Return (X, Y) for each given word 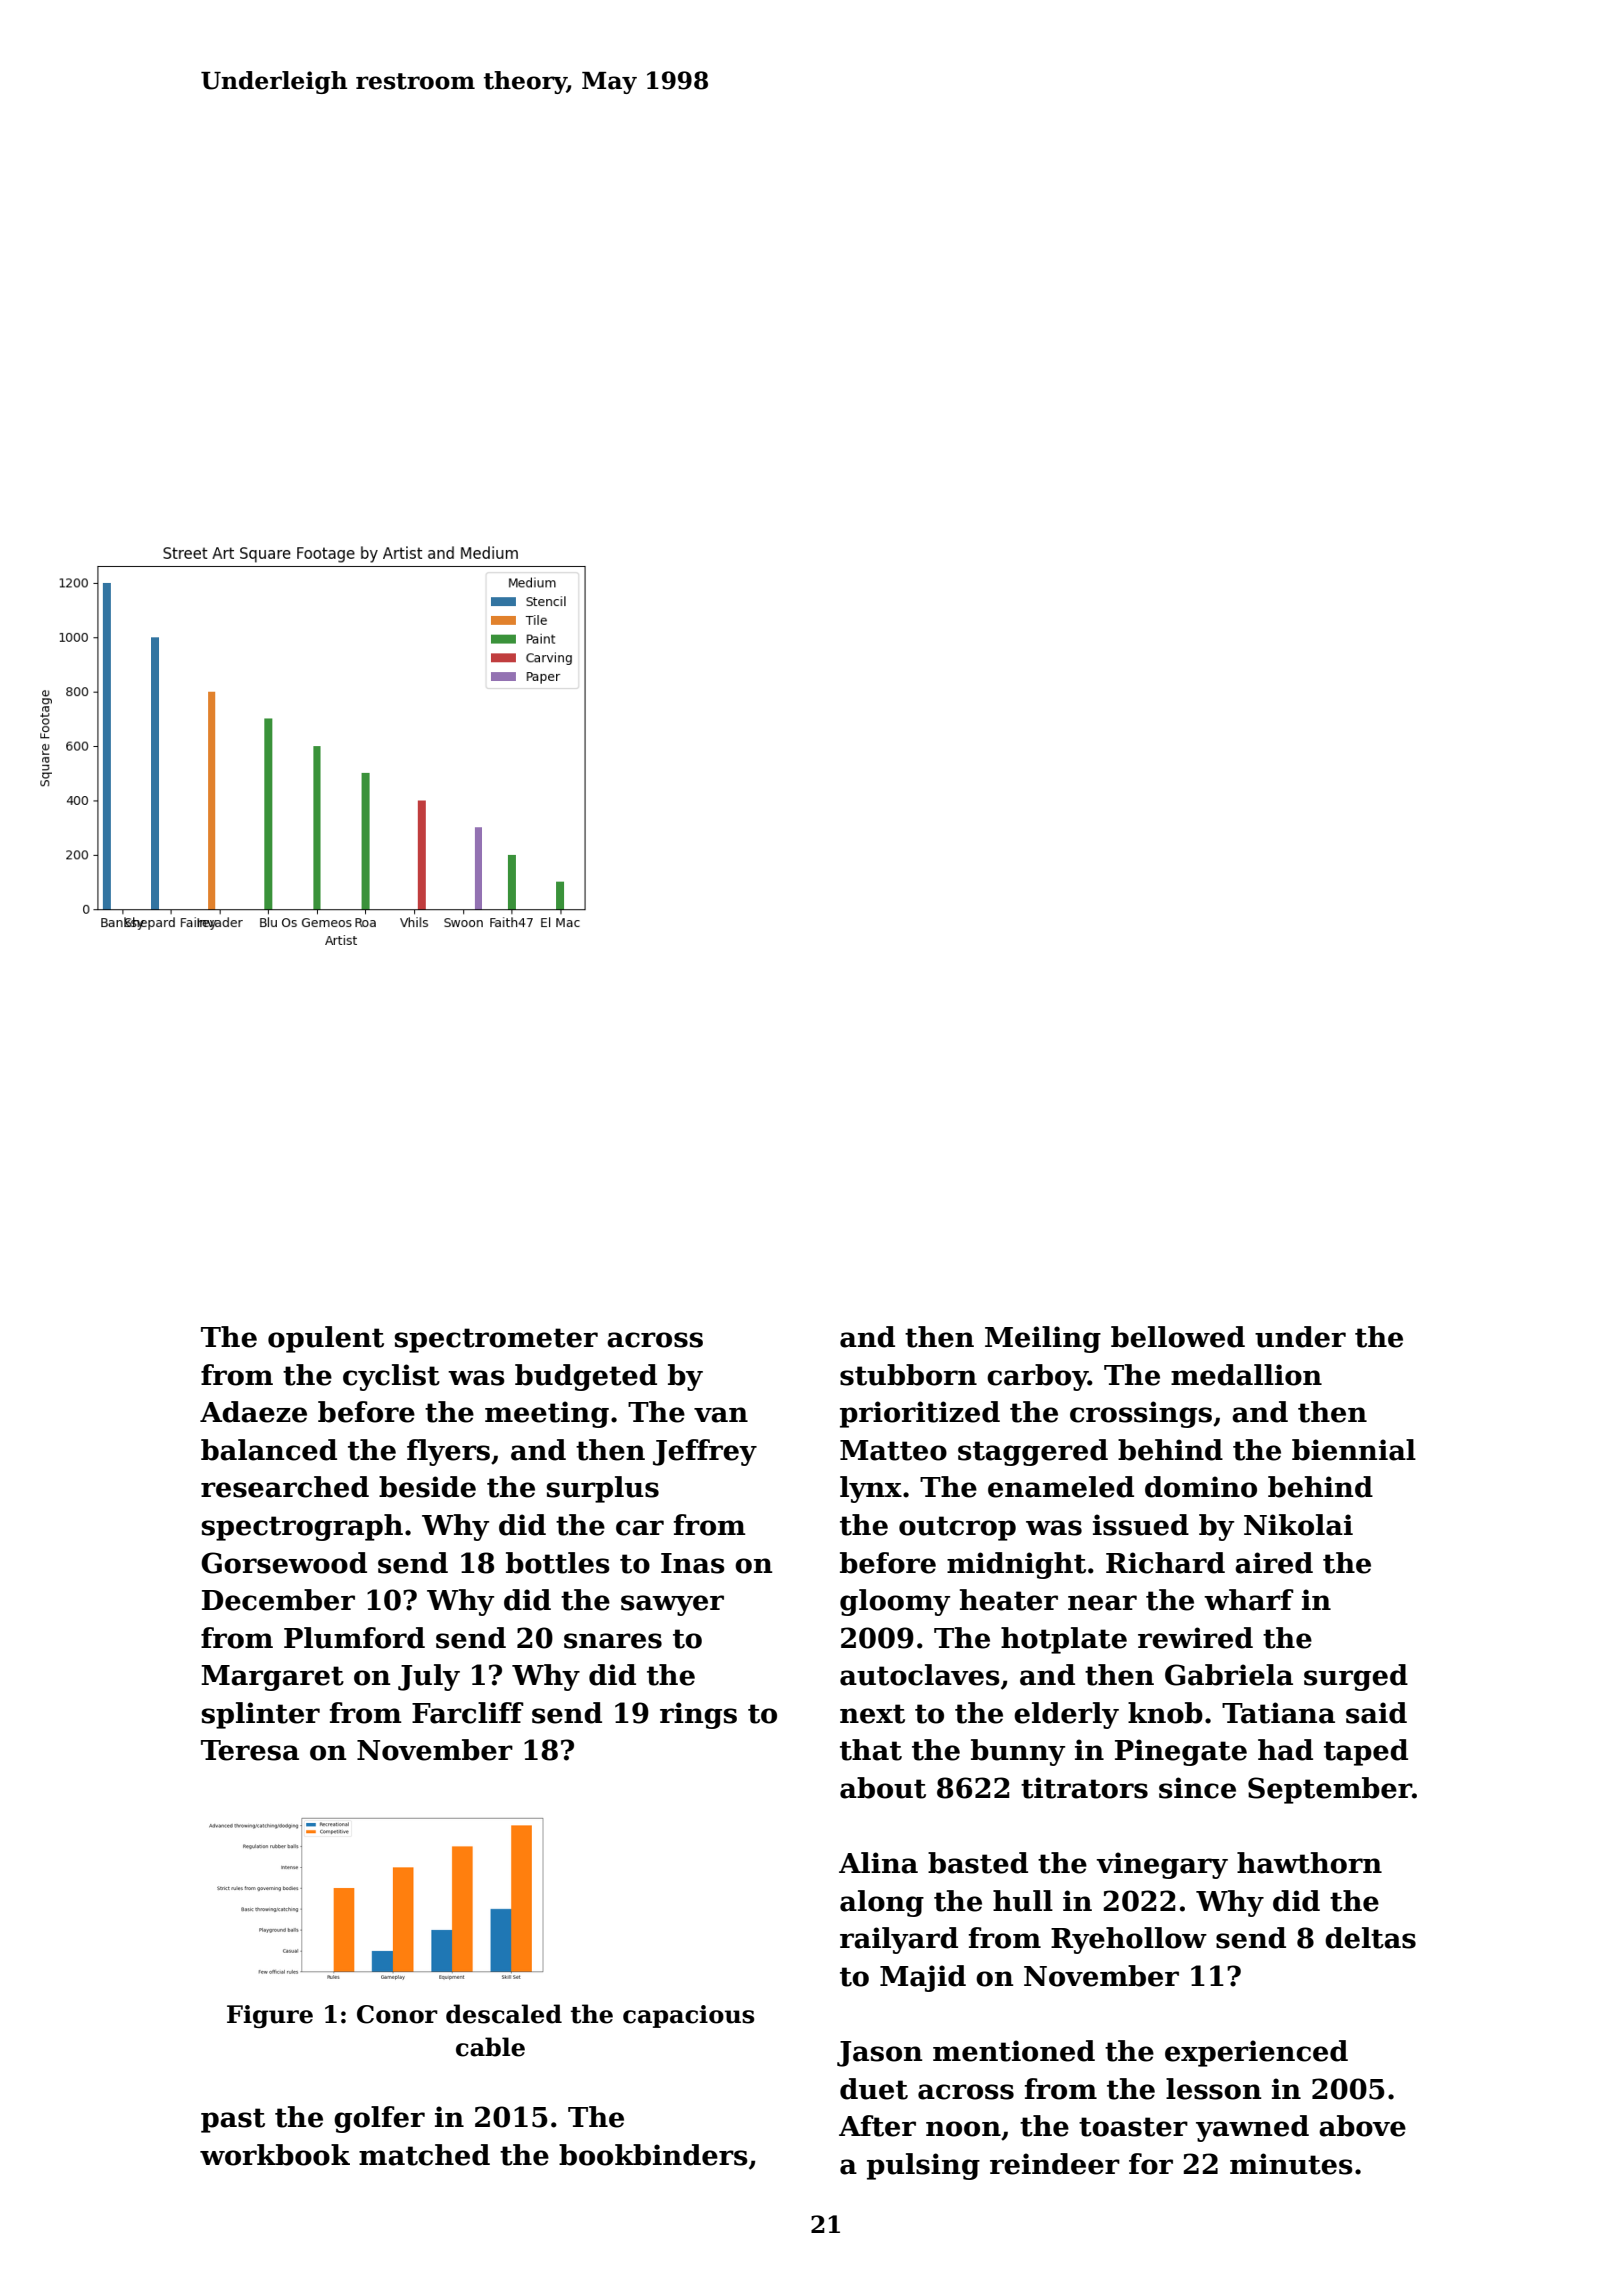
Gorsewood (284, 1563)
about (883, 1788)
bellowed (1178, 1337)
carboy (1037, 1377)
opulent (326, 1339)
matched (424, 2155)
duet (874, 2089)
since (1197, 1788)
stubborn (908, 1375)
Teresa (250, 1750)
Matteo (893, 1450)
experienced (1256, 2053)
